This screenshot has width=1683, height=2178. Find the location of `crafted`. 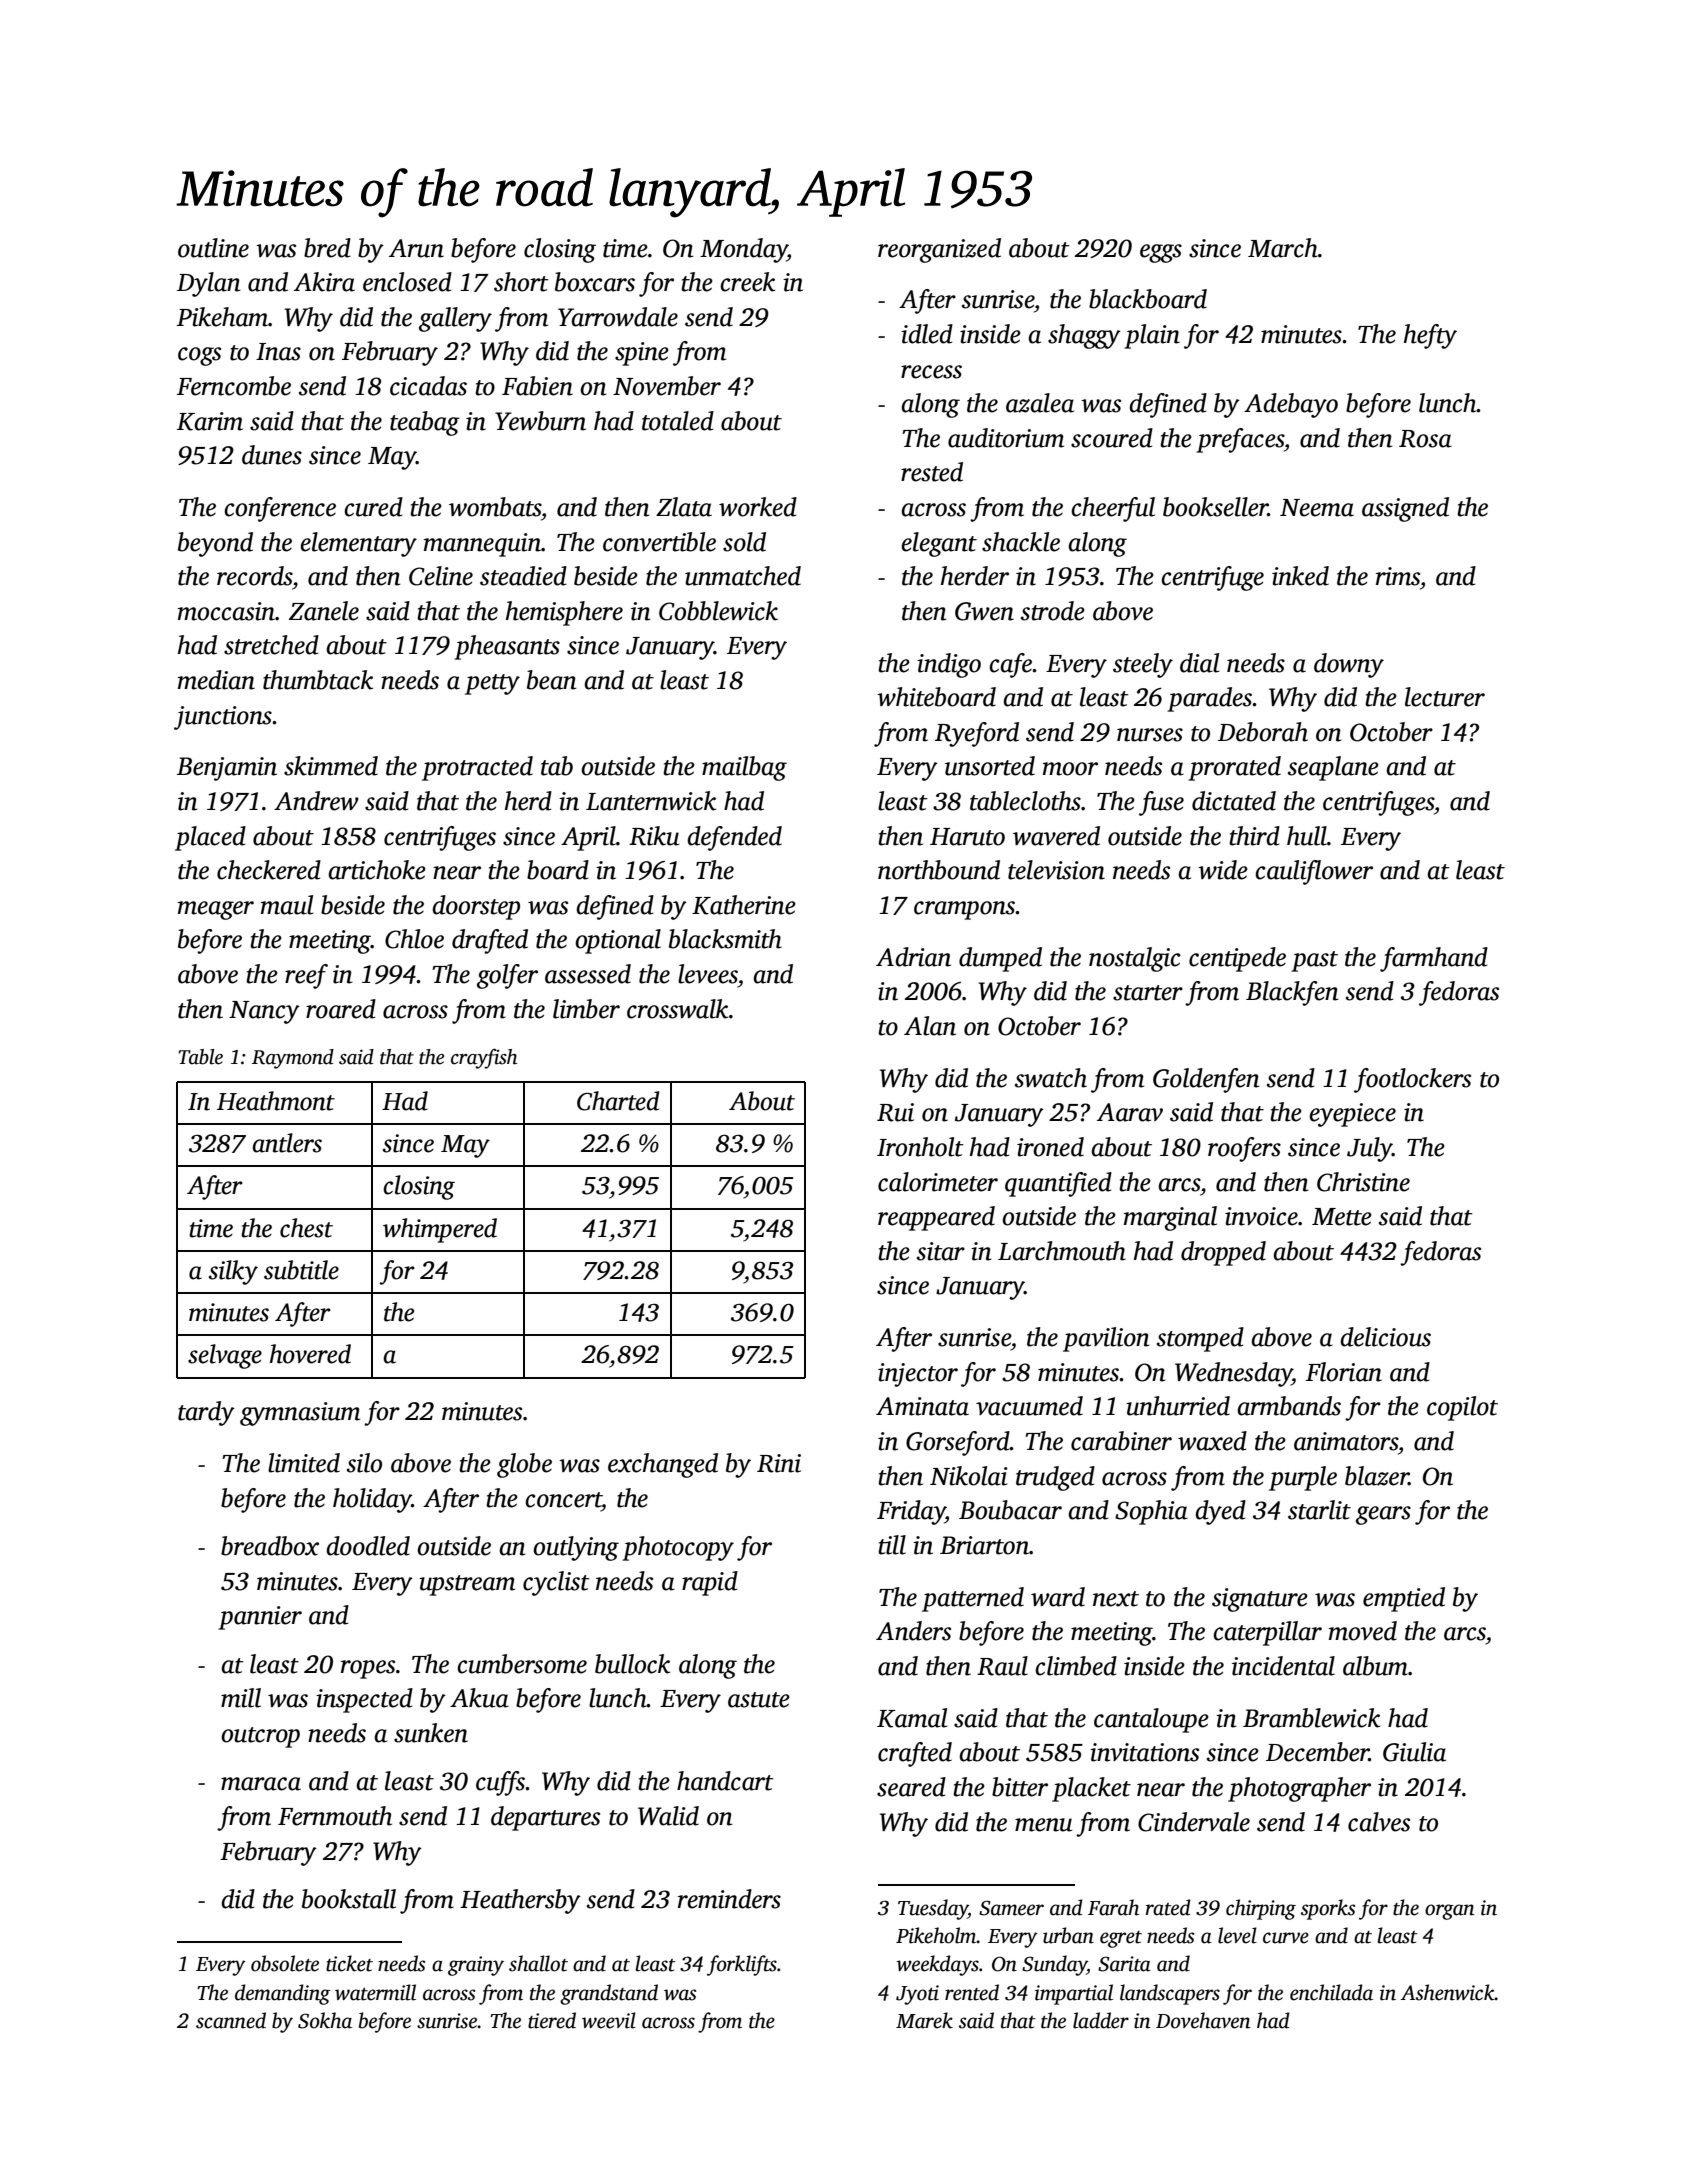

crafted is located at coordinates (915, 1754).
